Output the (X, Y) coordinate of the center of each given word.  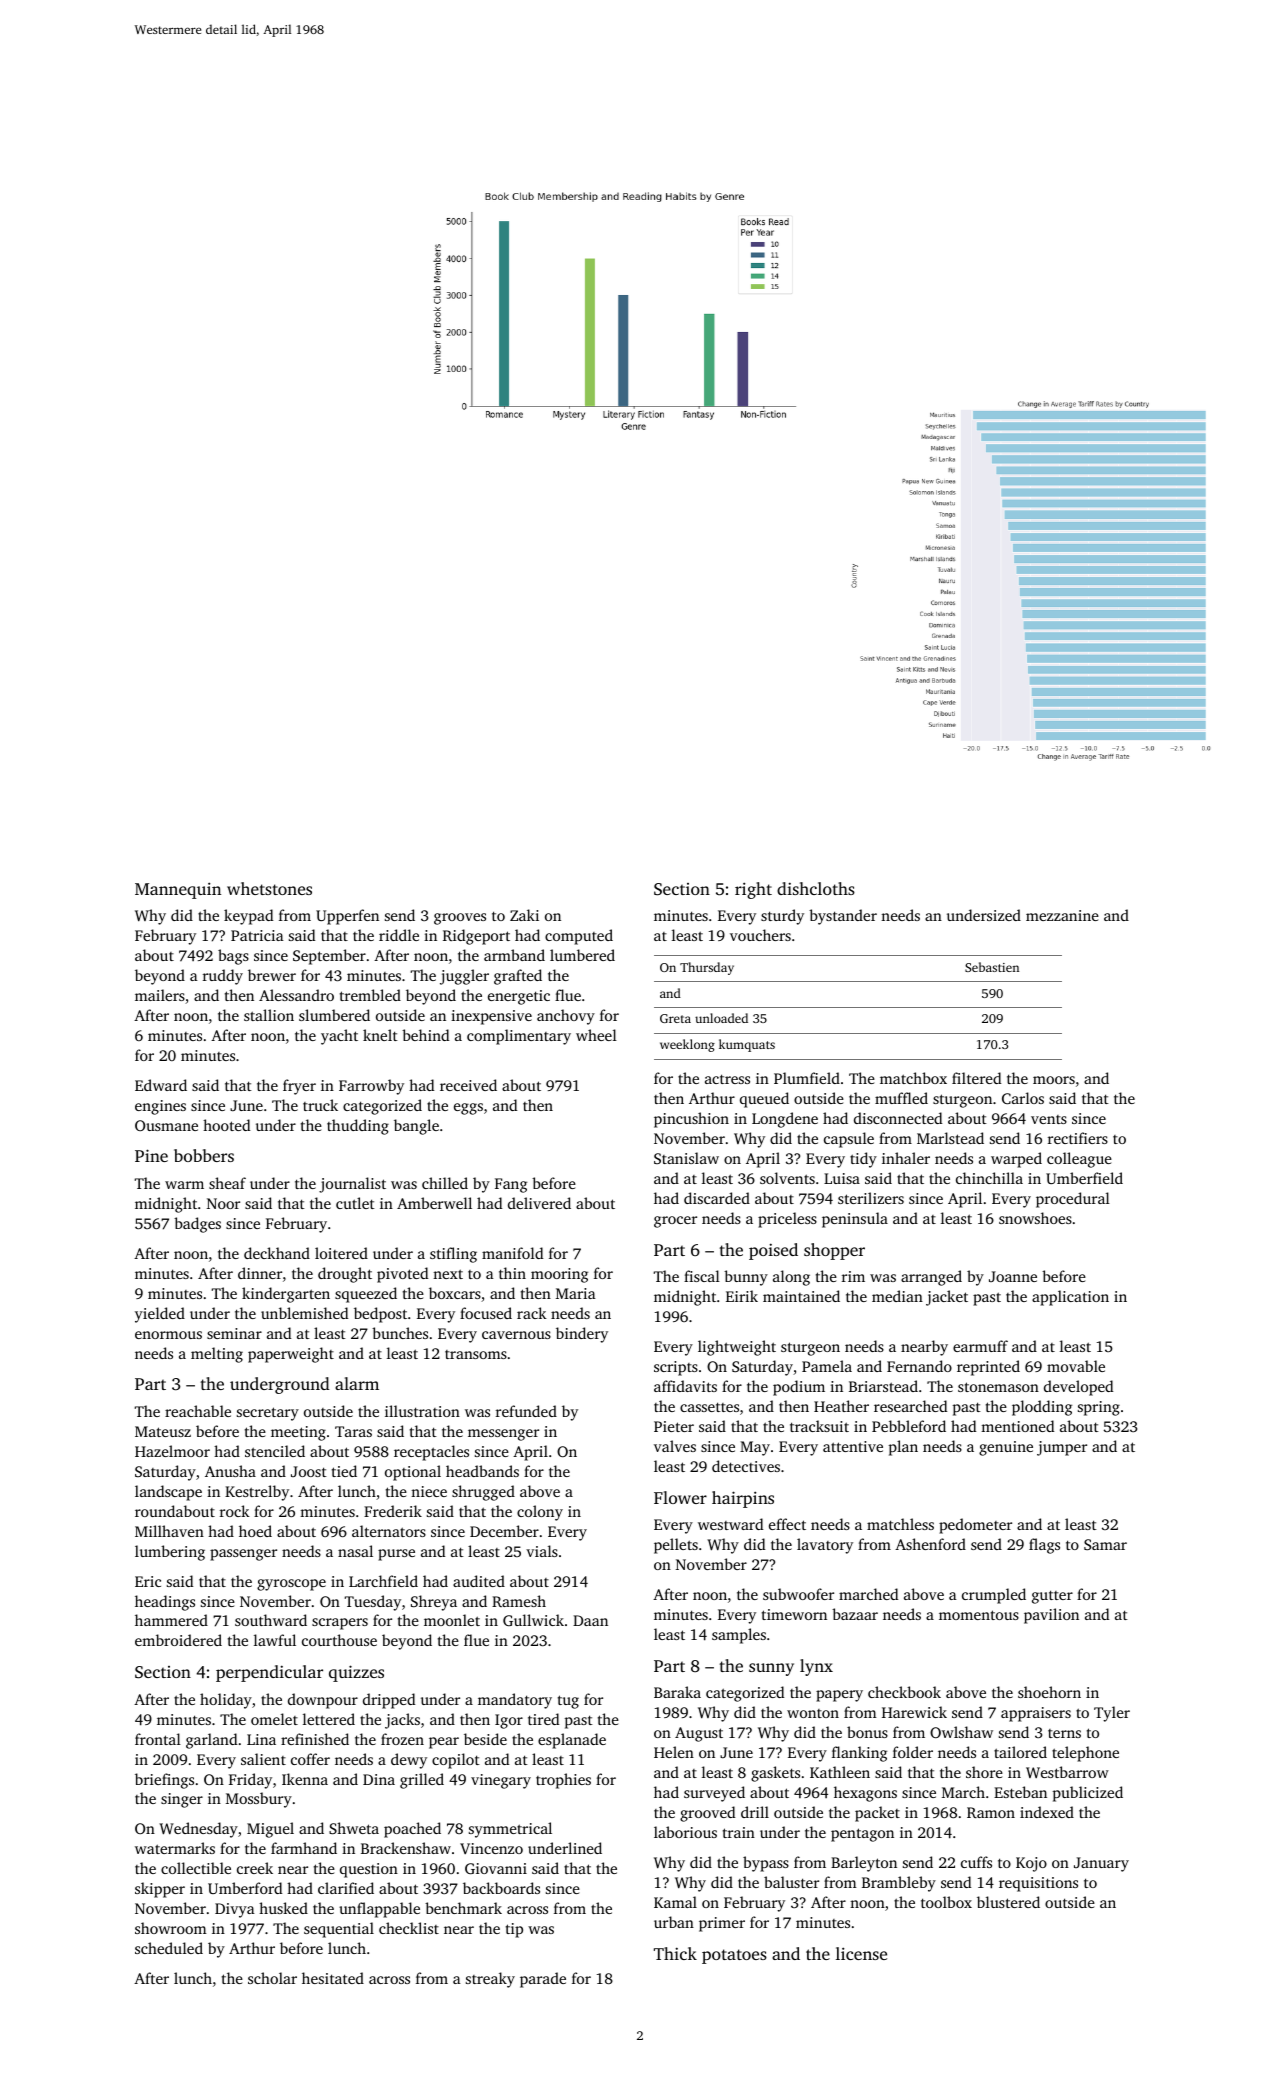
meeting (298, 1433)
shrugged (483, 1493)
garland (211, 1741)
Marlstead (950, 1138)
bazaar (855, 1614)
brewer (272, 975)
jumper (1062, 1448)
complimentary (519, 1037)
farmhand (304, 1848)
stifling (453, 1255)
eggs (468, 1109)
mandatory (515, 1701)
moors (1054, 1080)
